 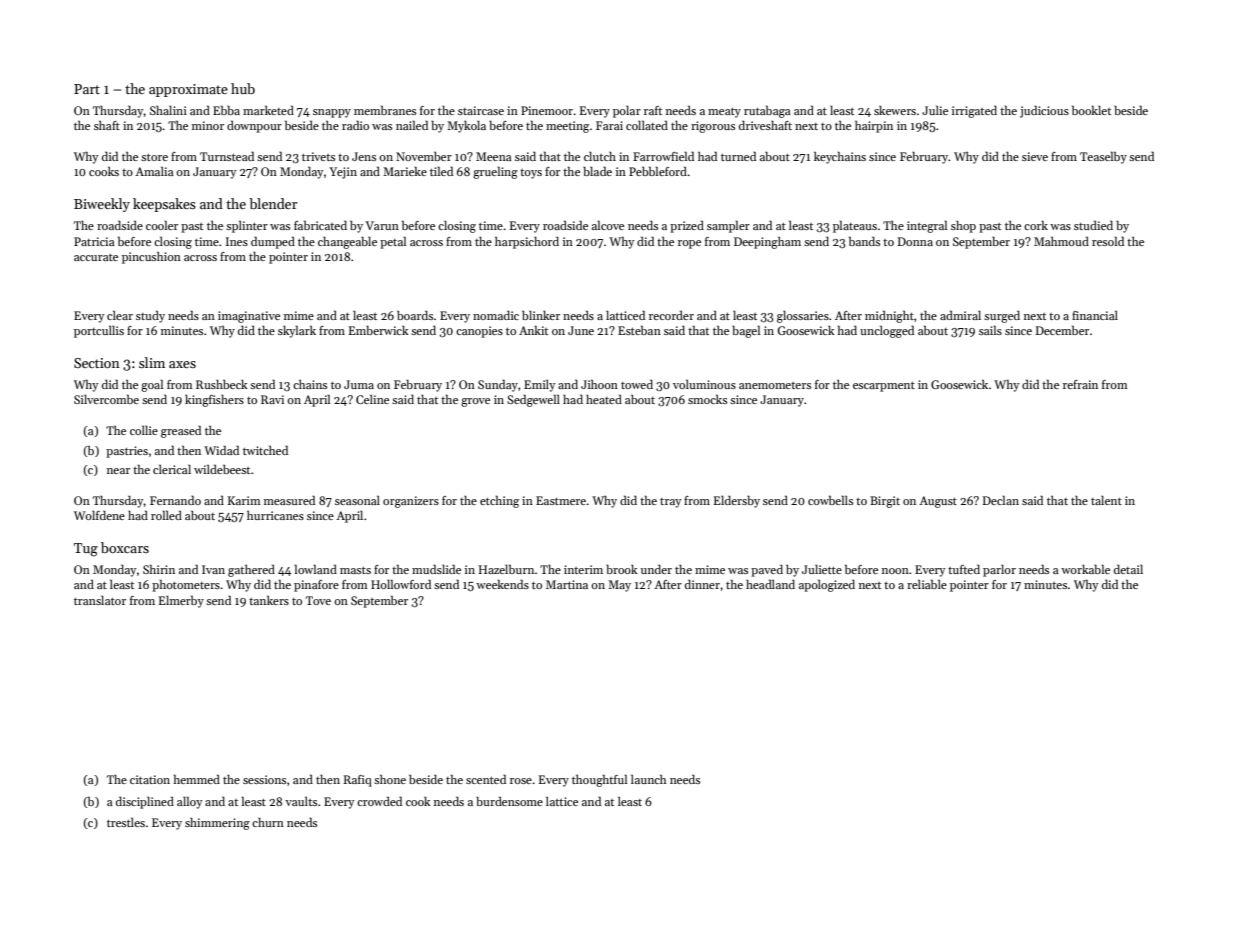 What do you see at coordinates (222, 384) in the screenshot?
I see `Rushbeck` at bounding box center [222, 384].
